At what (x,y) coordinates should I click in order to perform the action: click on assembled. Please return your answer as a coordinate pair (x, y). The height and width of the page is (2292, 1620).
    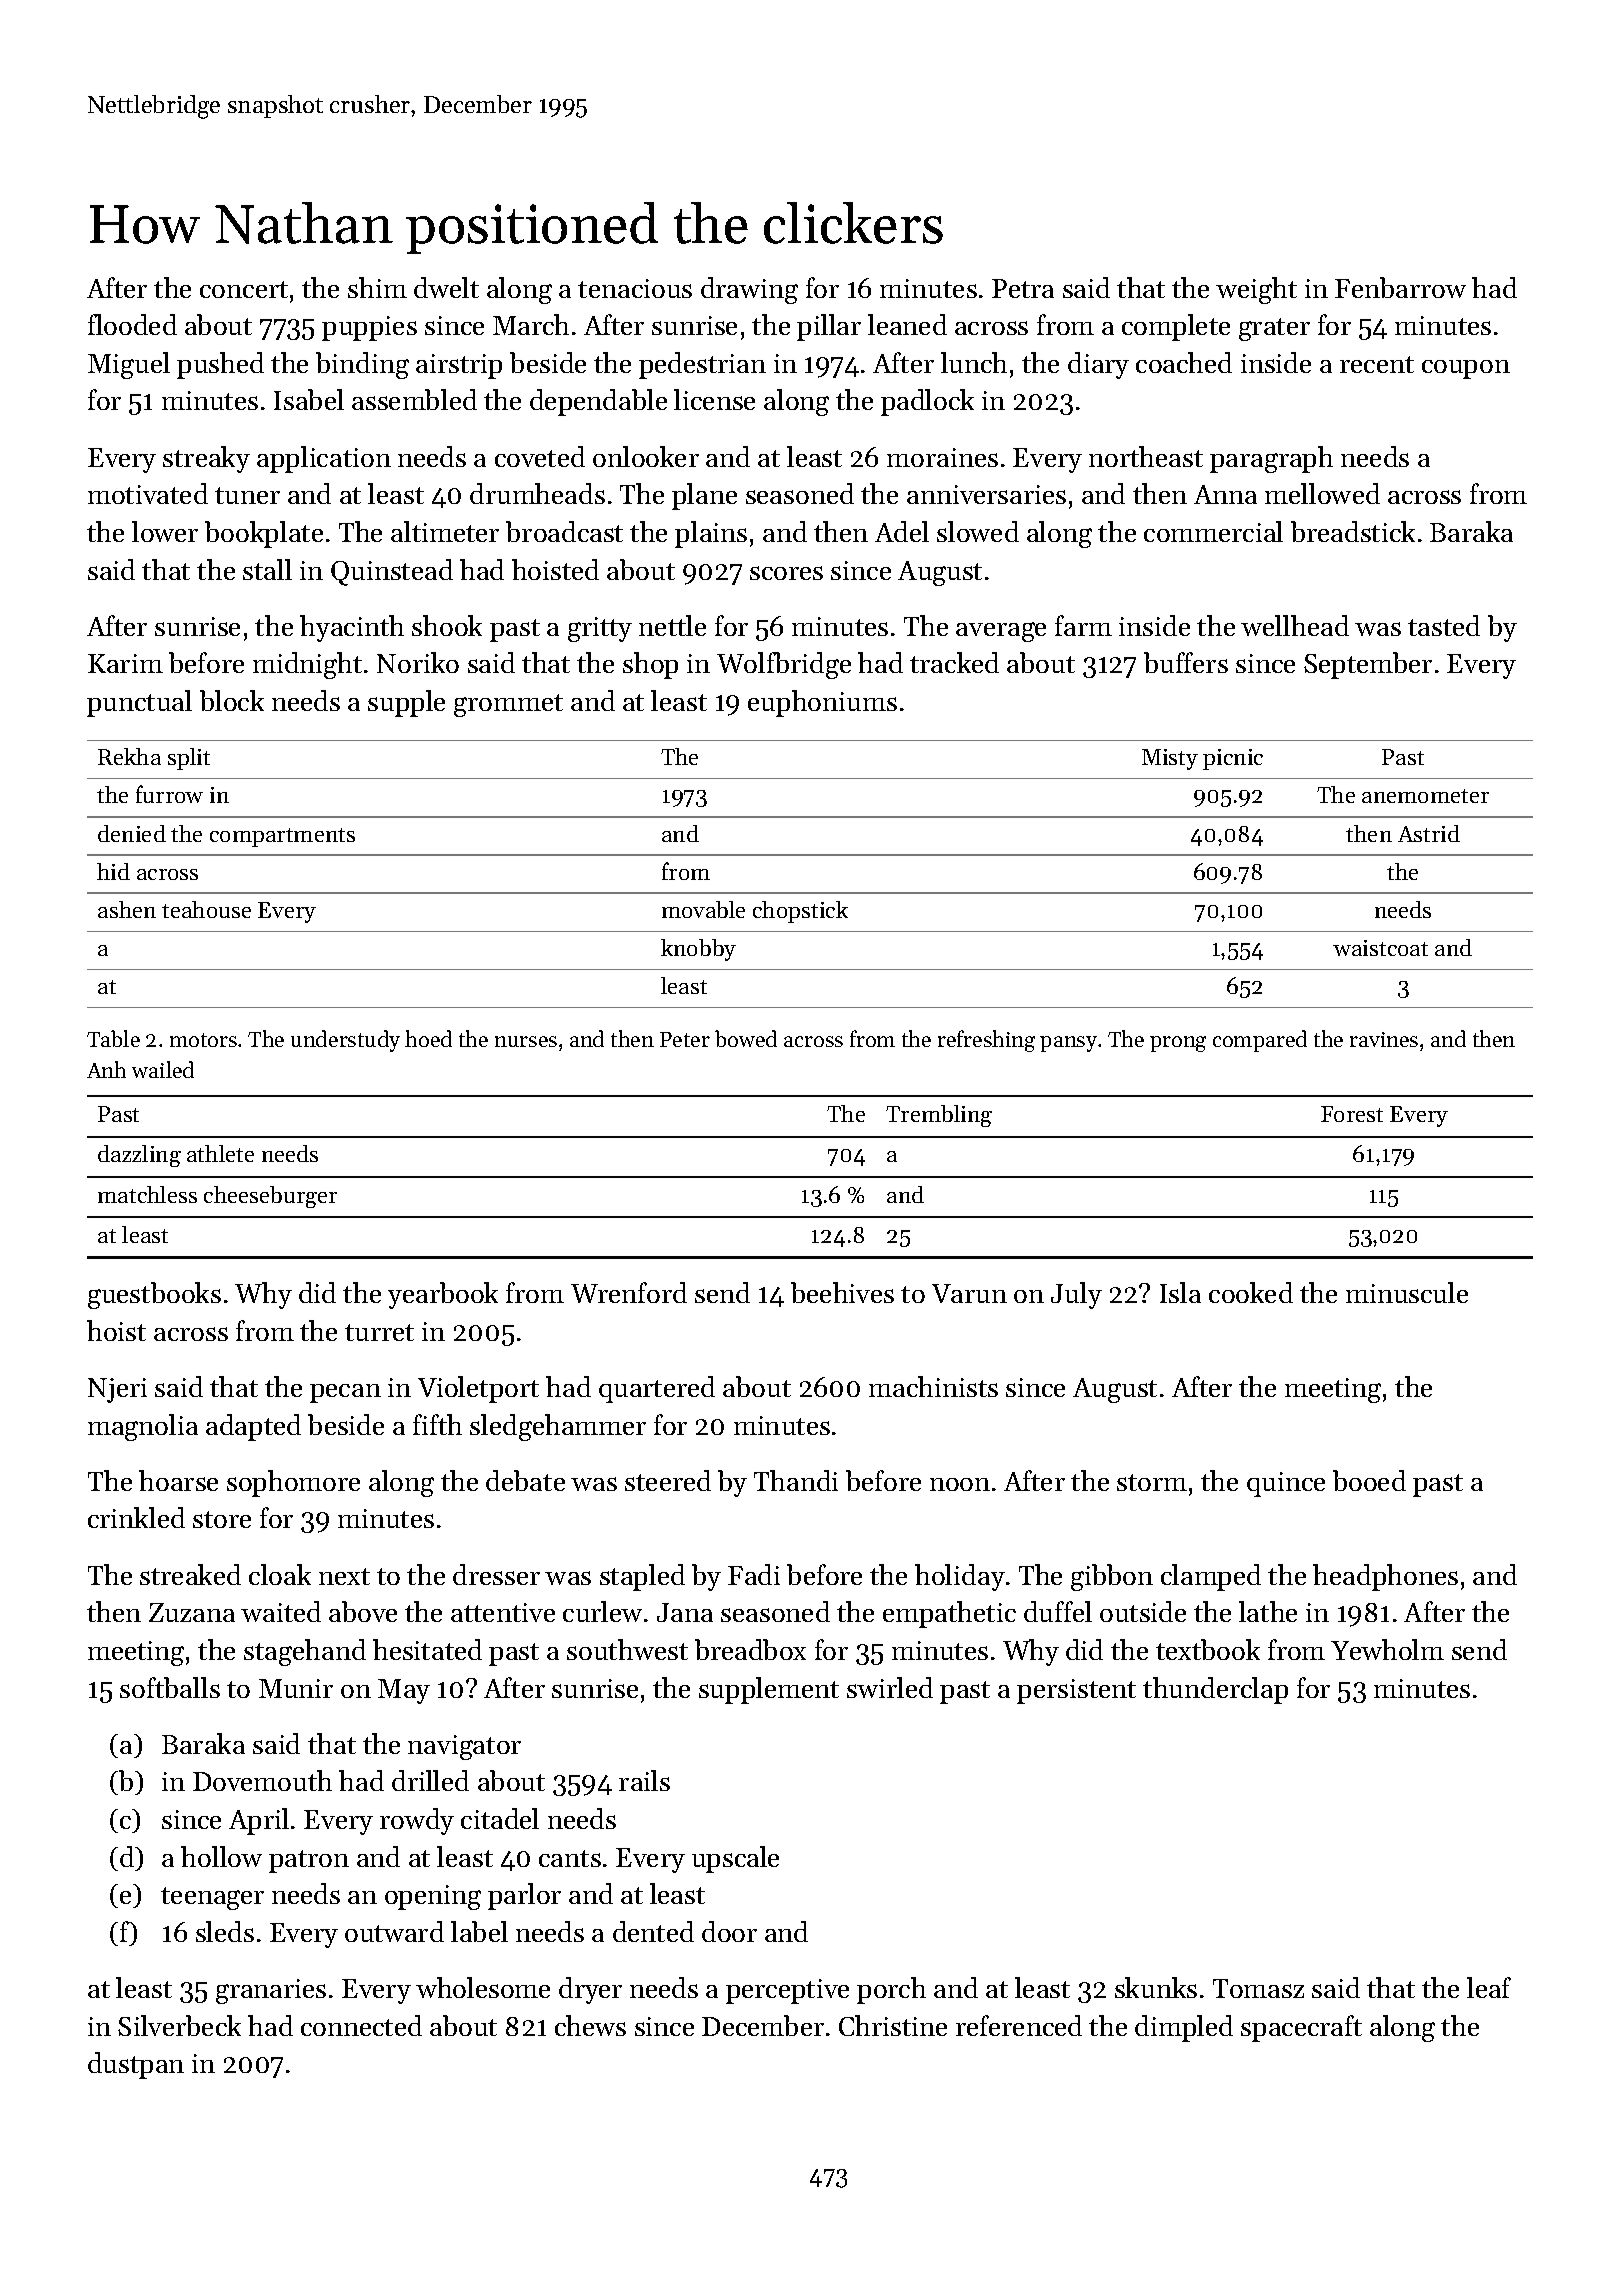
    Looking at the image, I should click on (414, 399).
